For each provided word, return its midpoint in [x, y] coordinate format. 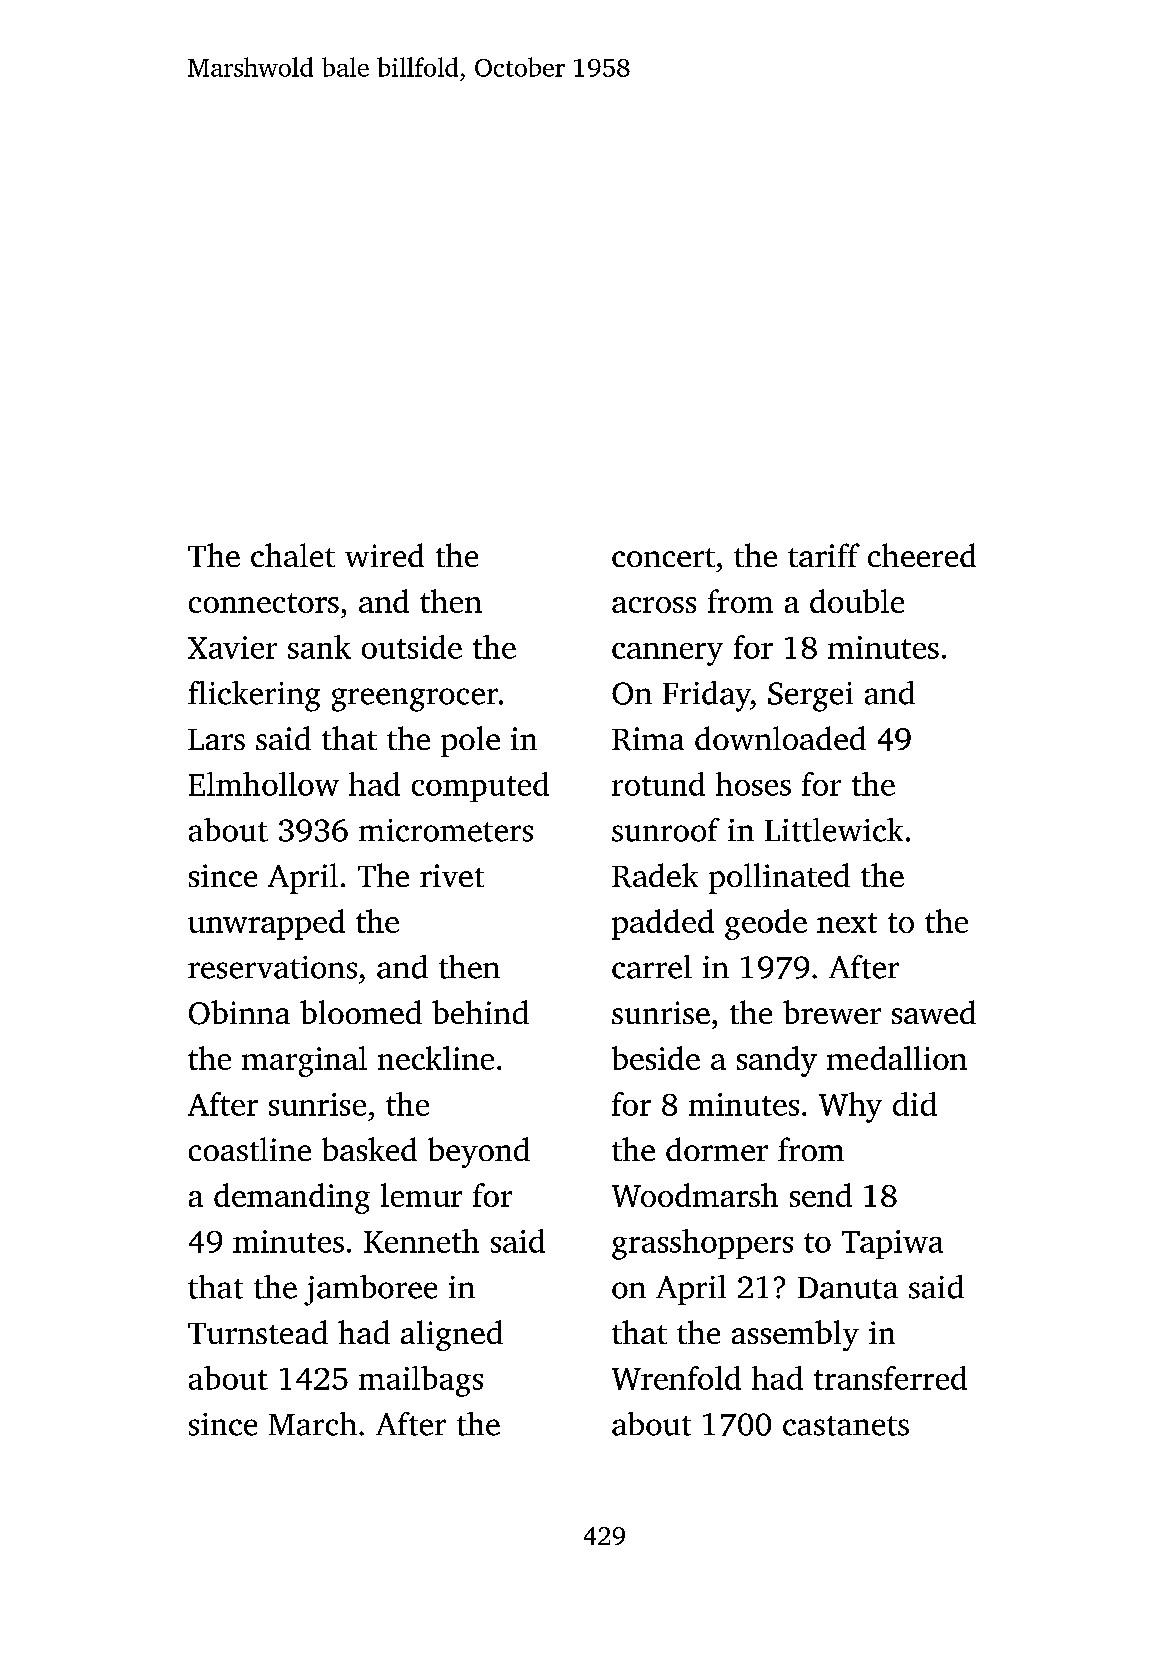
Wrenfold [676, 1378]
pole [470, 741]
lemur [421, 1195]
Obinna [239, 1012]
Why [850, 1107]
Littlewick [834, 830]
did [915, 1104]
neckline [436, 1058]
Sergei [810, 697]
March [313, 1424]
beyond [479, 1152]
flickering [254, 696]
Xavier [232, 647]
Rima [648, 739]
